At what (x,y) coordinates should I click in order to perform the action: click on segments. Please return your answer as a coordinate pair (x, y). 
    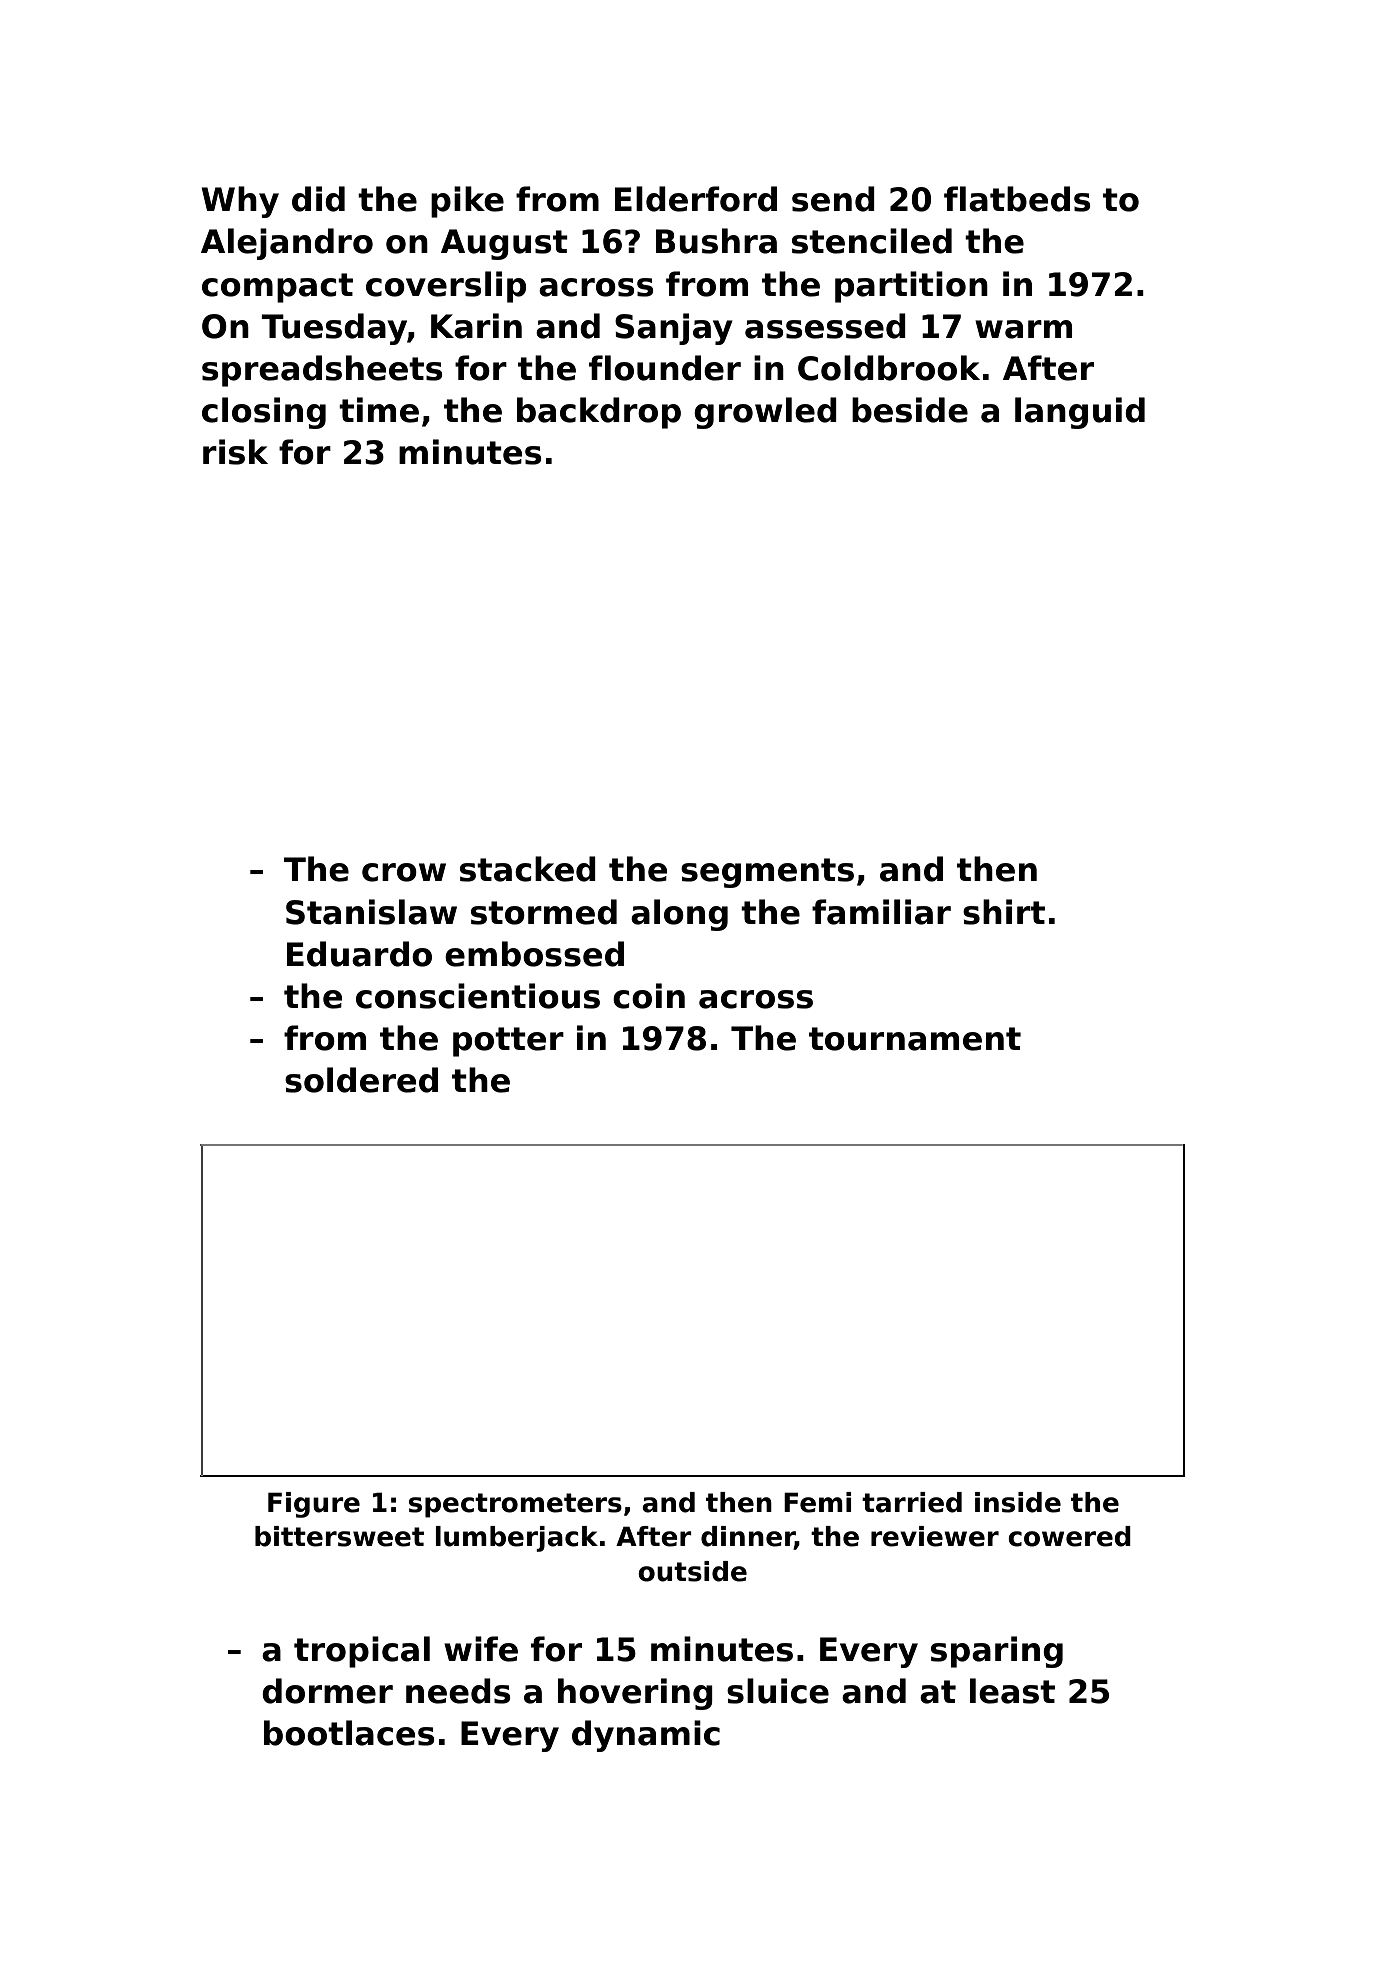
    Looking at the image, I should click on (767, 873).
